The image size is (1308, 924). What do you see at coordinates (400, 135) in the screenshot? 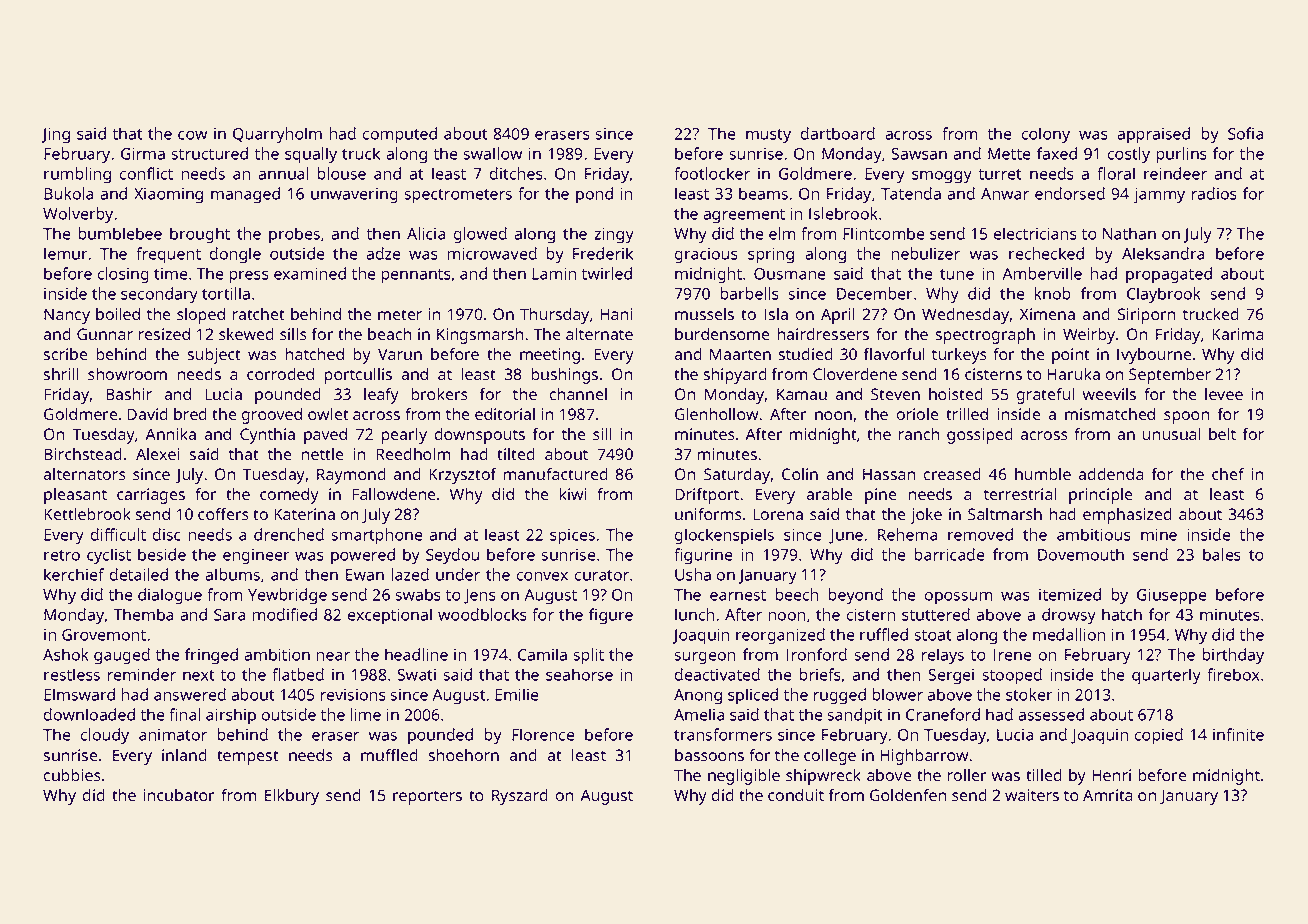
I see `computed` at bounding box center [400, 135].
